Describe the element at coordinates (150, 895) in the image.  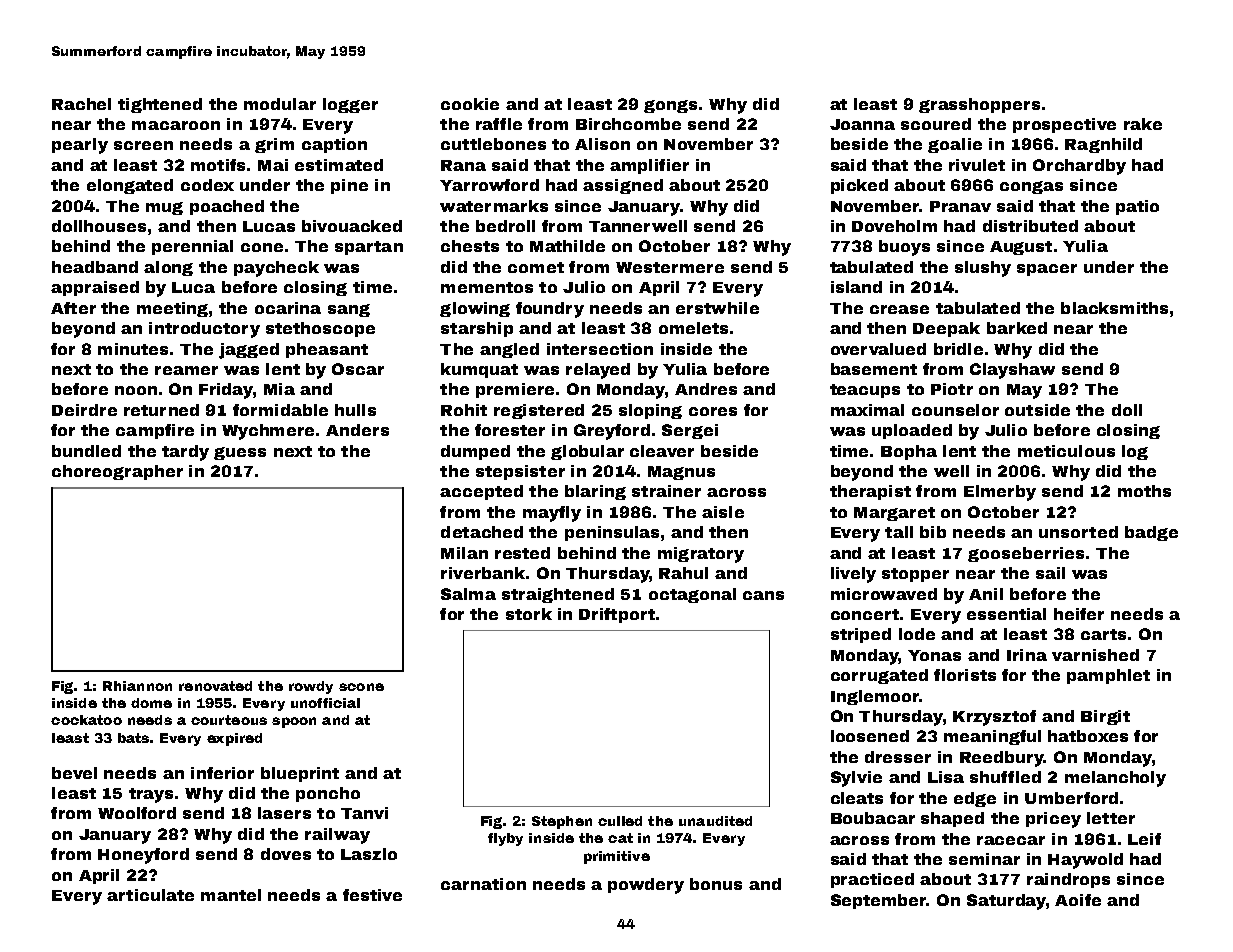
I see `articulate` at that location.
